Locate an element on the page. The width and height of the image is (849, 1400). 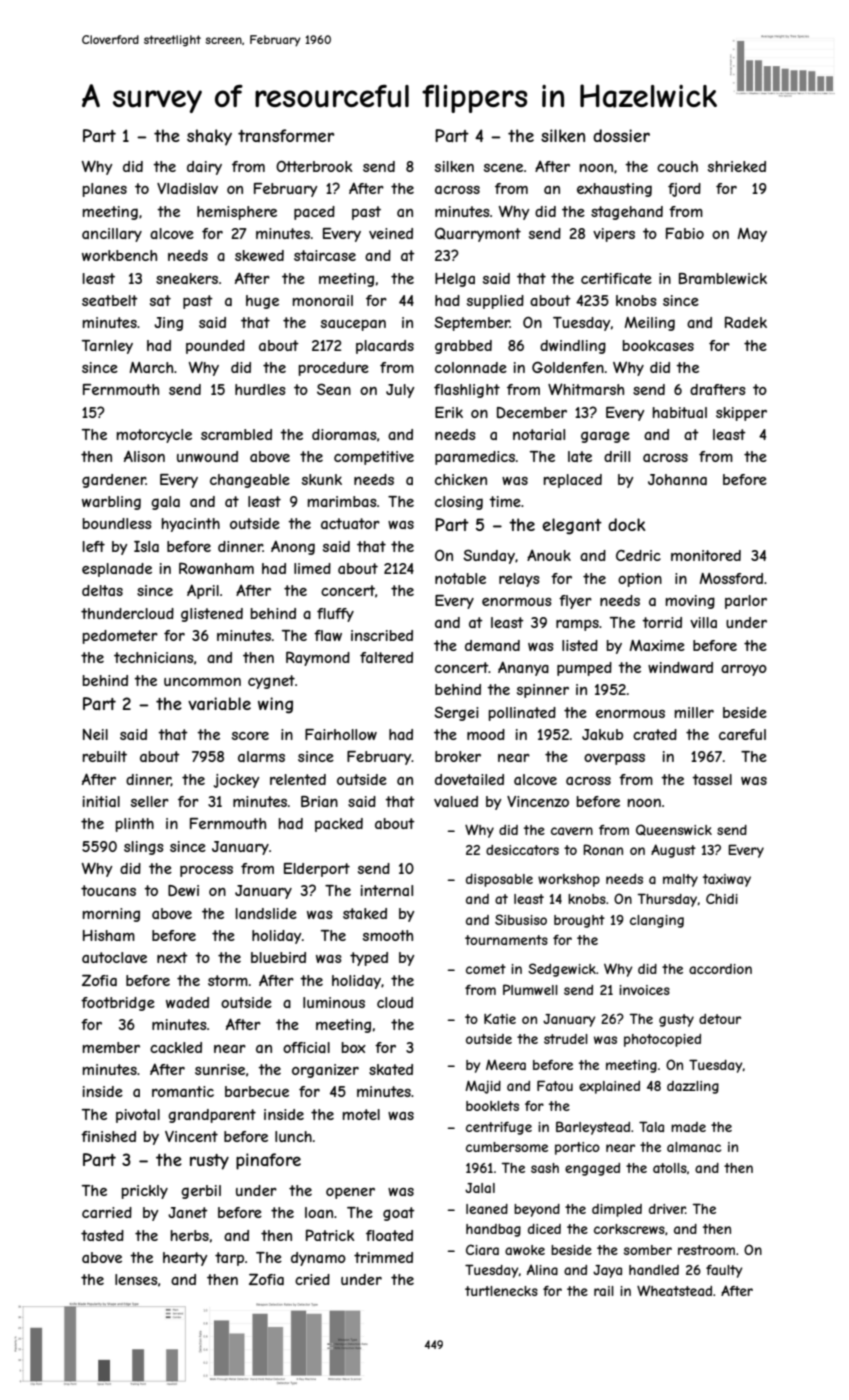
invoices is located at coordinates (644, 990).
